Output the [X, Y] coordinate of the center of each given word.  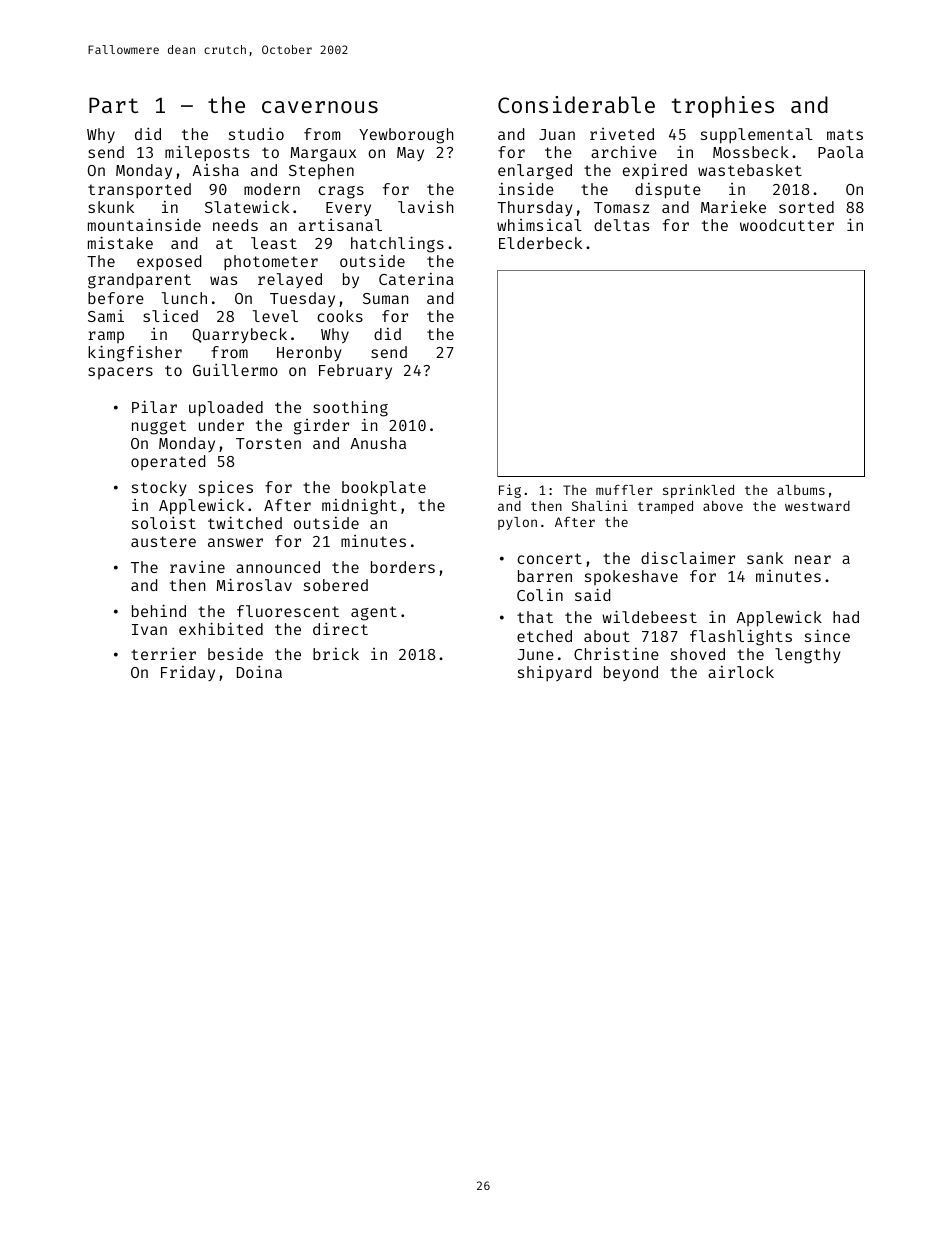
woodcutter [787, 225]
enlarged [535, 172]
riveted [622, 134]
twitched [245, 522]
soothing [350, 408]
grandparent [139, 281]
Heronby [309, 353]
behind [159, 610]
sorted [806, 207]
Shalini [600, 505]
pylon [517, 523]
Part [113, 105]
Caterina [416, 279]
